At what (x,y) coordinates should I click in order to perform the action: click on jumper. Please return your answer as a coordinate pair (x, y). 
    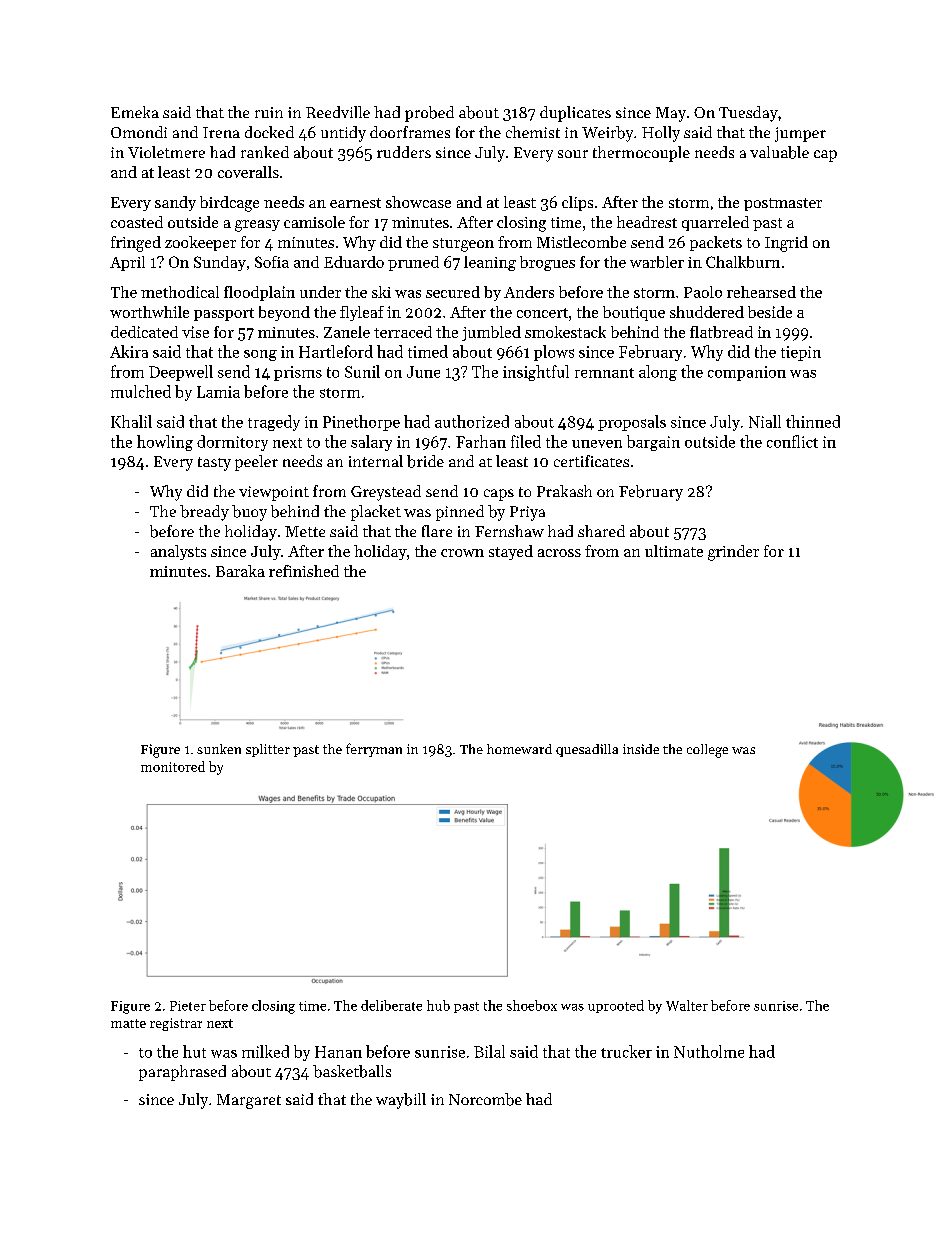
    Looking at the image, I should click on (800, 134).
